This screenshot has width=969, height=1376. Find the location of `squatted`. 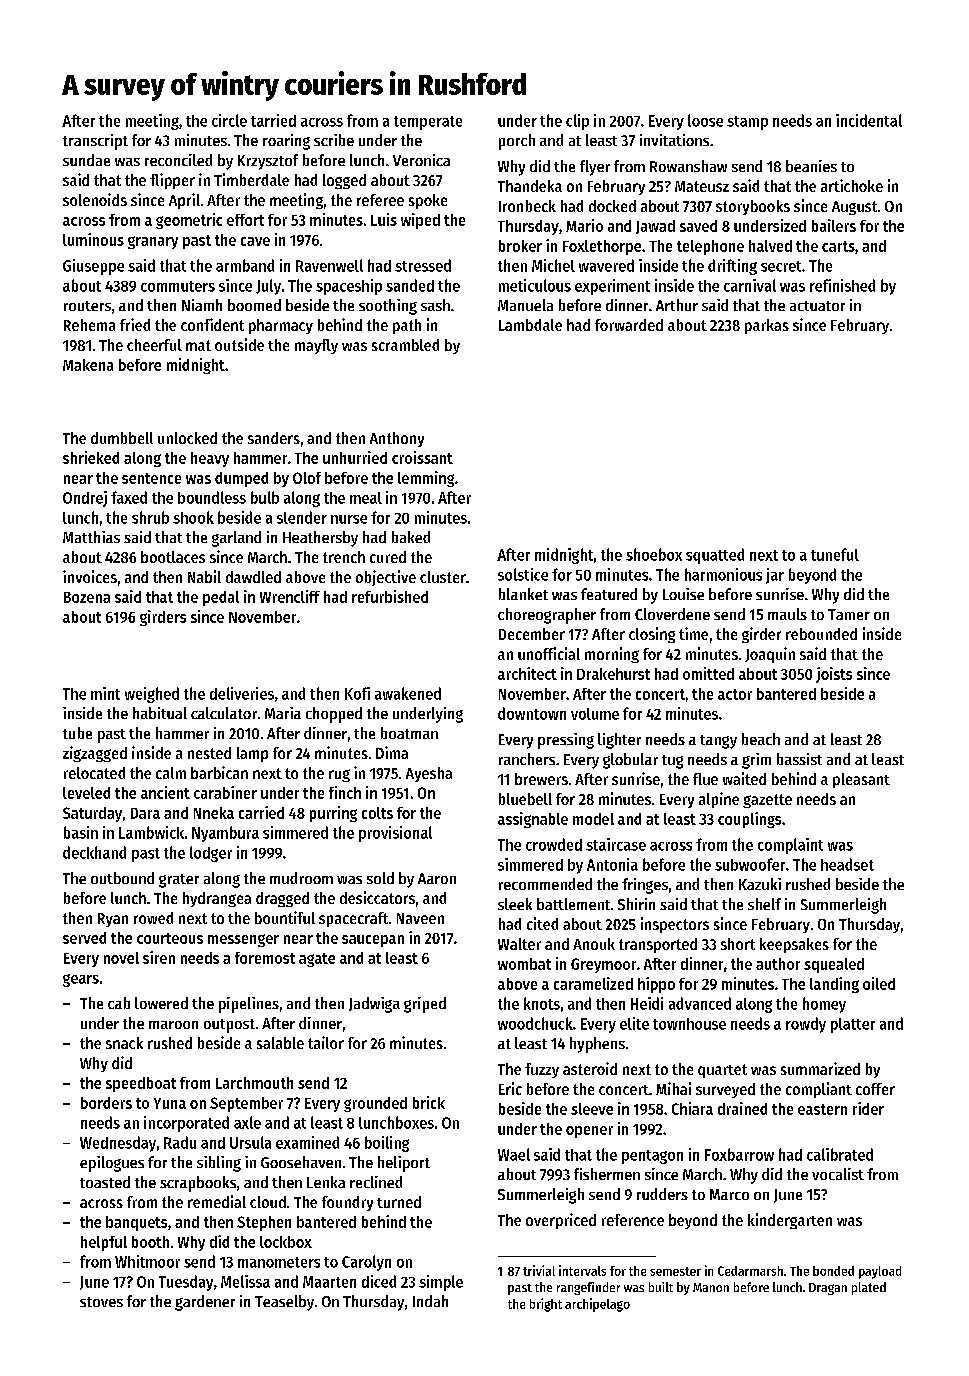

squatted is located at coordinates (715, 556).
